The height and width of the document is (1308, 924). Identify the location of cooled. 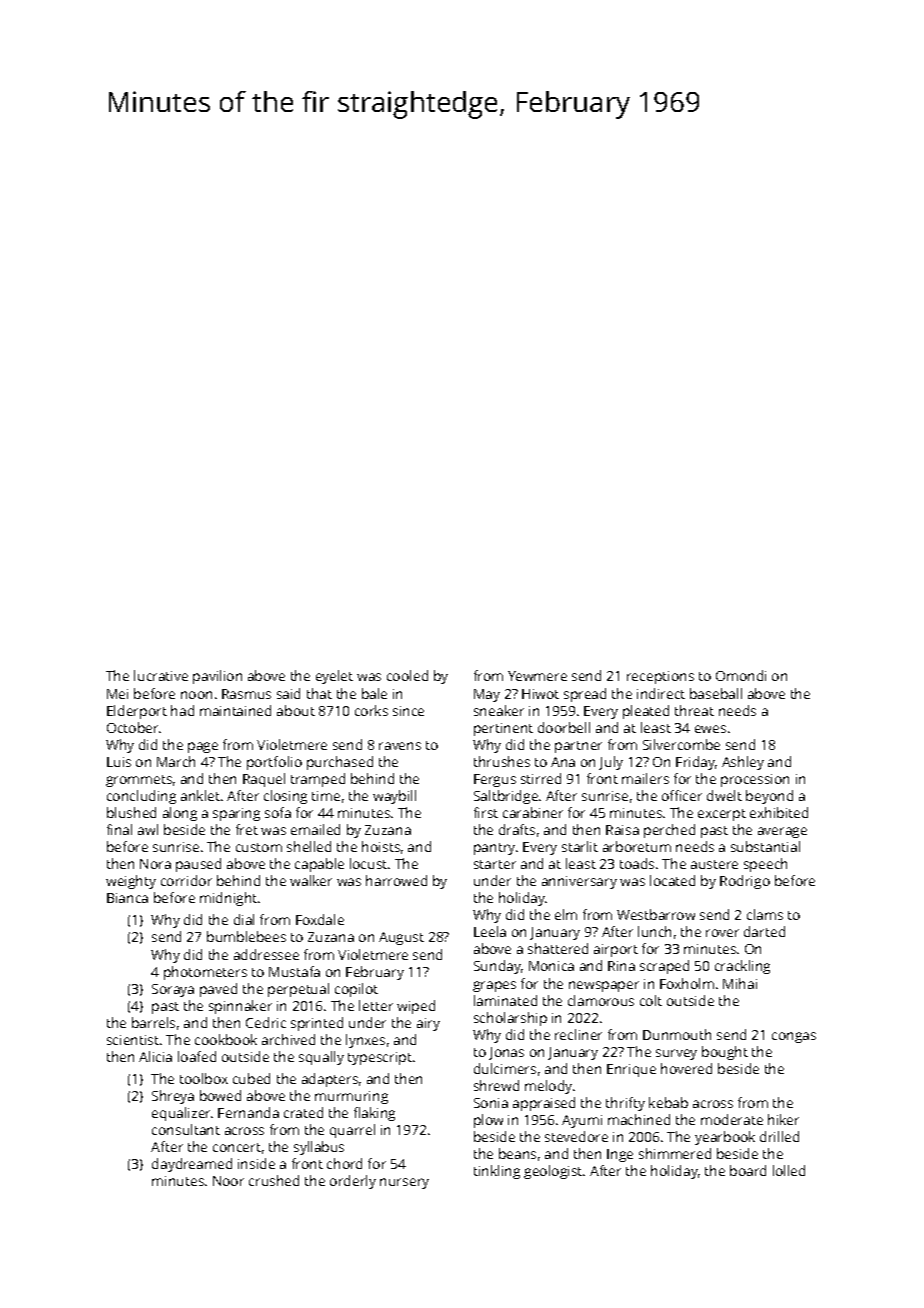
(407, 675).
